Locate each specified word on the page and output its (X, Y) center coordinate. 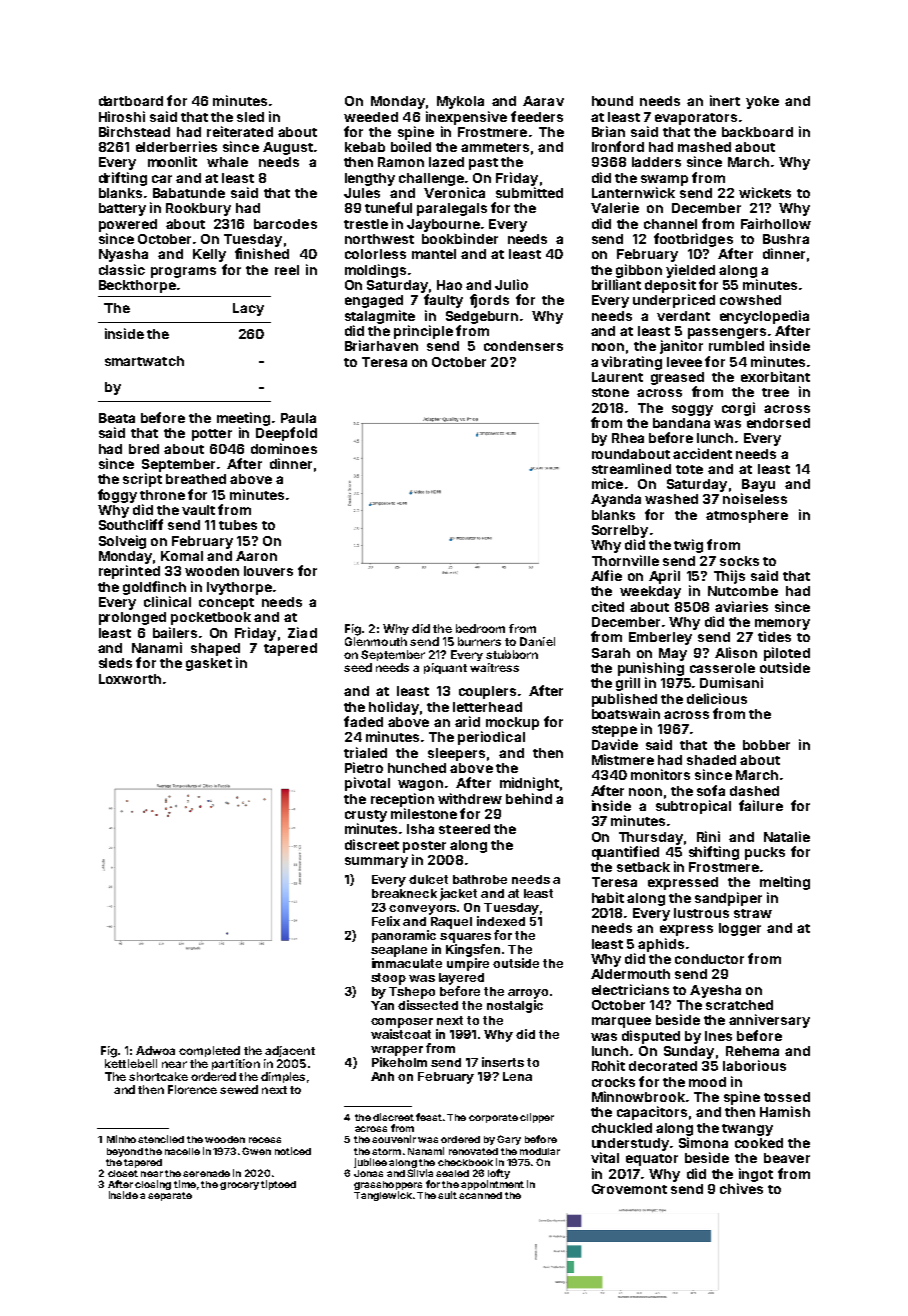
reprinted (129, 572)
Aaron (256, 556)
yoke (762, 102)
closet (123, 1173)
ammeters (495, 147)
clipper (537, 1118)
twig (688, 546)
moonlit (172, 161)
